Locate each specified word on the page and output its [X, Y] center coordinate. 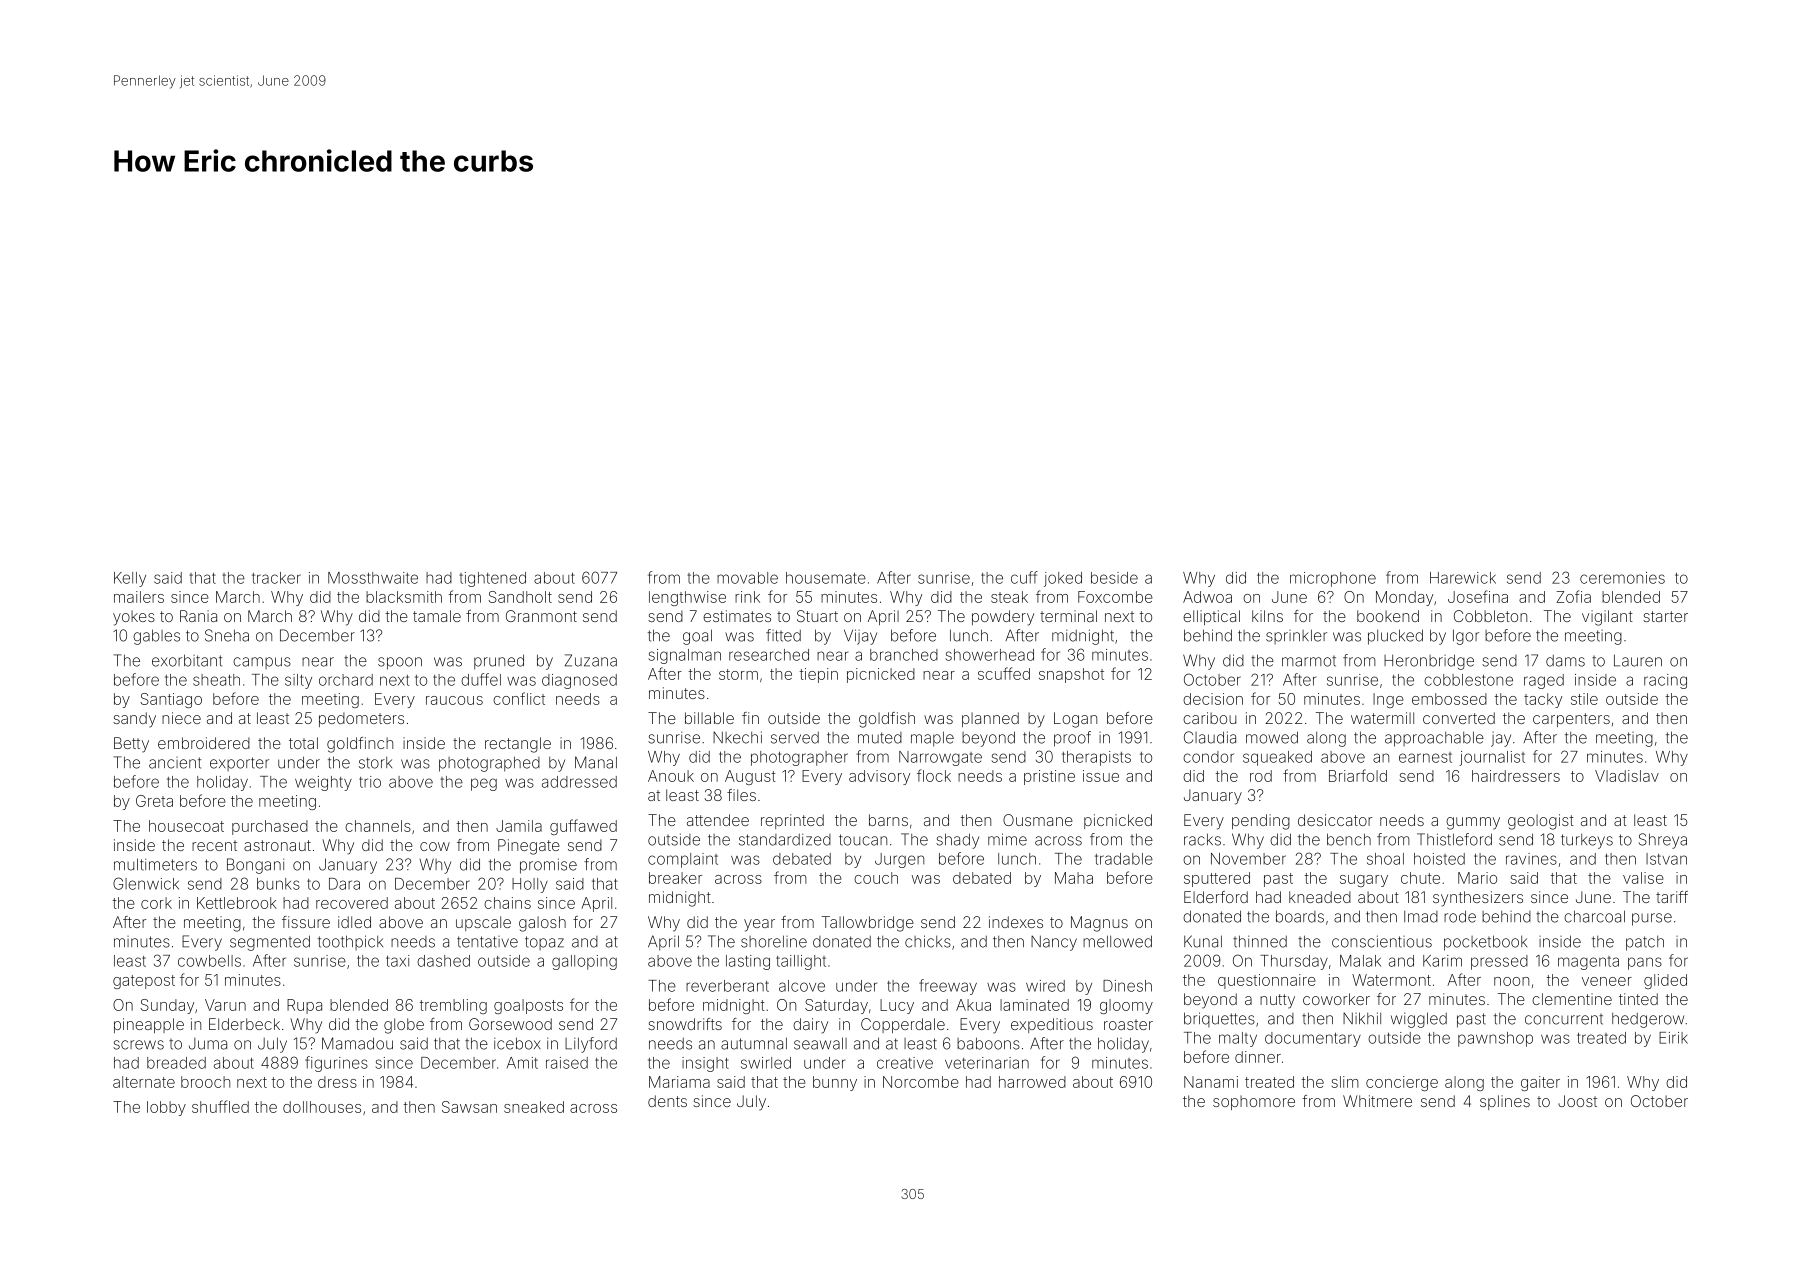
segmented [270, 943]
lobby [166, 1108]
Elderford [1216, 897]
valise [1643, 878]
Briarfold [1358, 775]
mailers [139, 597]
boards [1300, 916]
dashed [443, 961]
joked [1063, 579]
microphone [1333, 579]
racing [1665, 681]
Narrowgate [940, 758]
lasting [748, 962]
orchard [346, 680]
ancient [175, 763]
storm [738, 674]
